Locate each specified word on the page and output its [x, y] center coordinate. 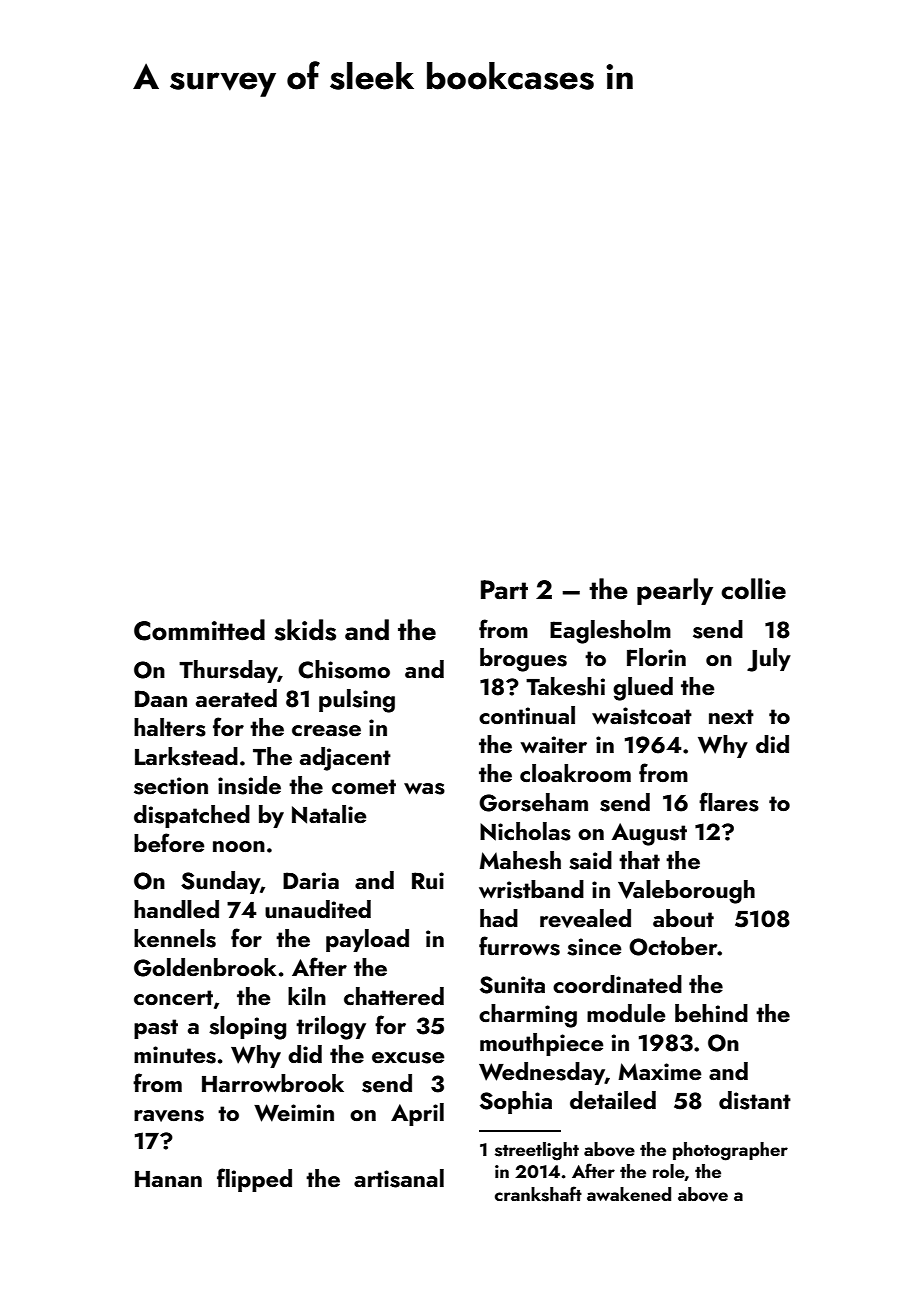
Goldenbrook [205, 967]
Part [504, 590]
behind [711, 1013]
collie [753, 589]
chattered [394, 996]
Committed [199, 630]
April [417, 1114]
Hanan [168, 1179]
